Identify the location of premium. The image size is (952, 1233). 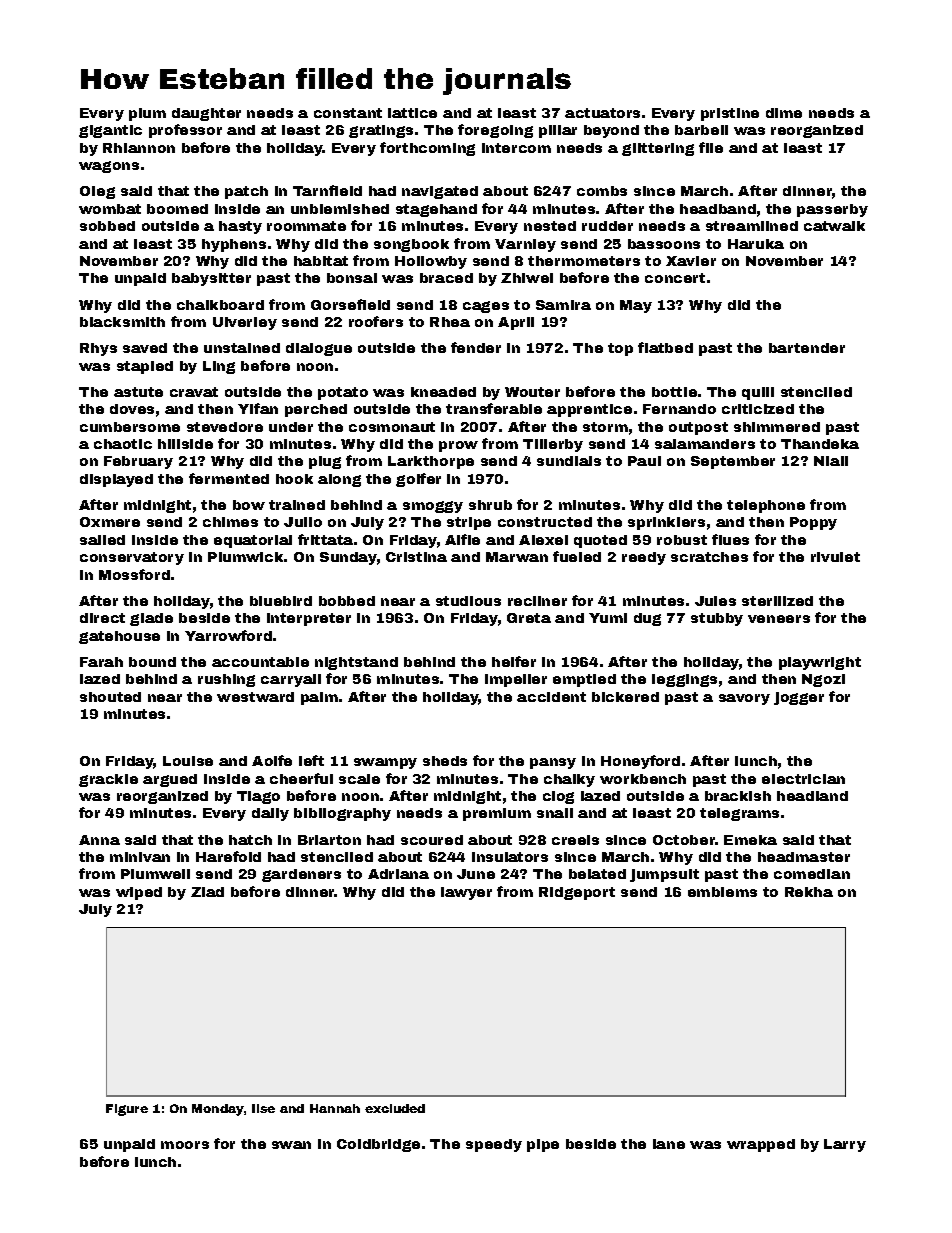
(497, 814).
